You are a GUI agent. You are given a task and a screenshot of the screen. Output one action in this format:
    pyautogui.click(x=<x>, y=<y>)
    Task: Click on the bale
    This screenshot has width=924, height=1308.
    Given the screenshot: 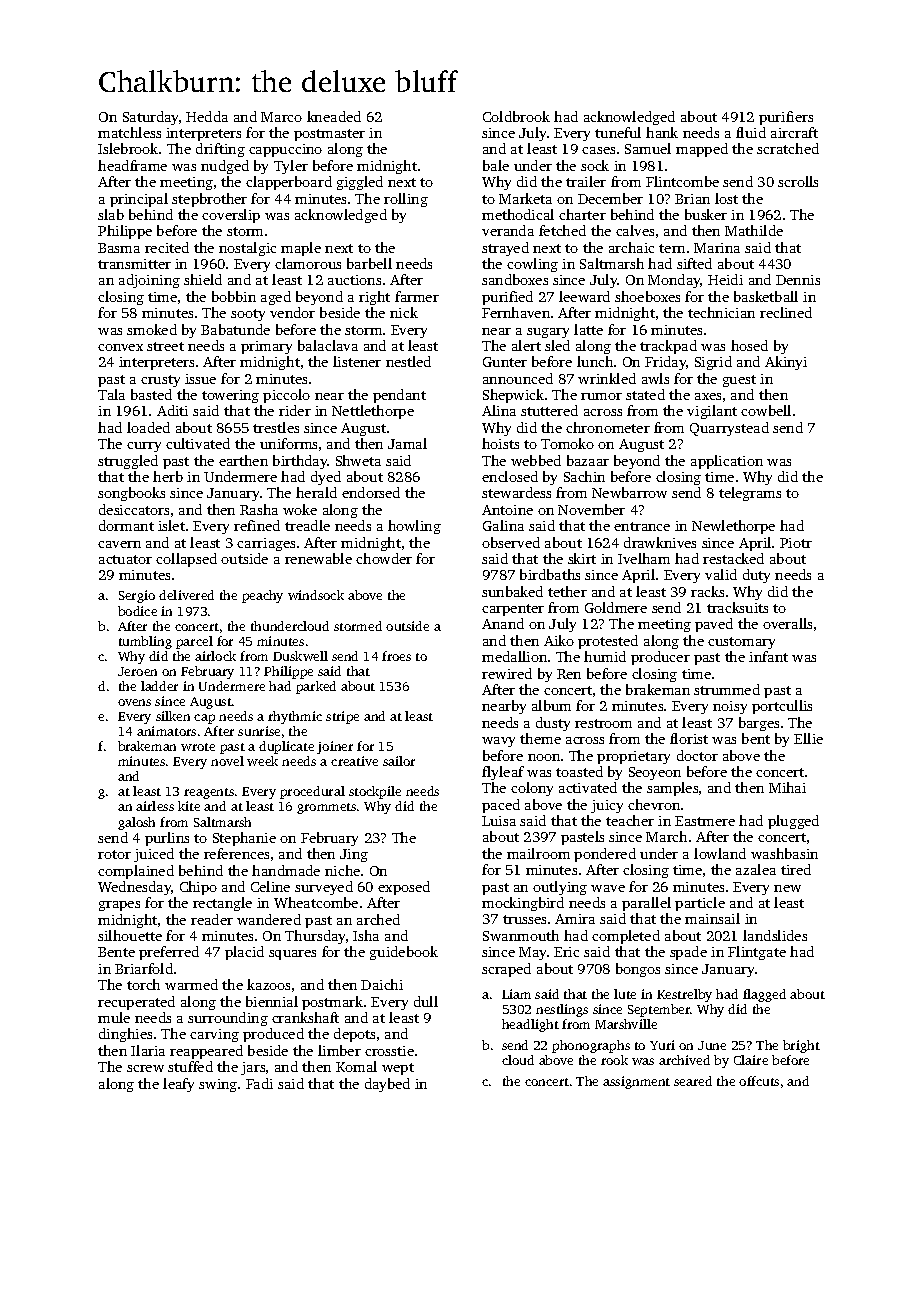 What is the action you would take?
    pyautogui.click(x=496, y=165)
